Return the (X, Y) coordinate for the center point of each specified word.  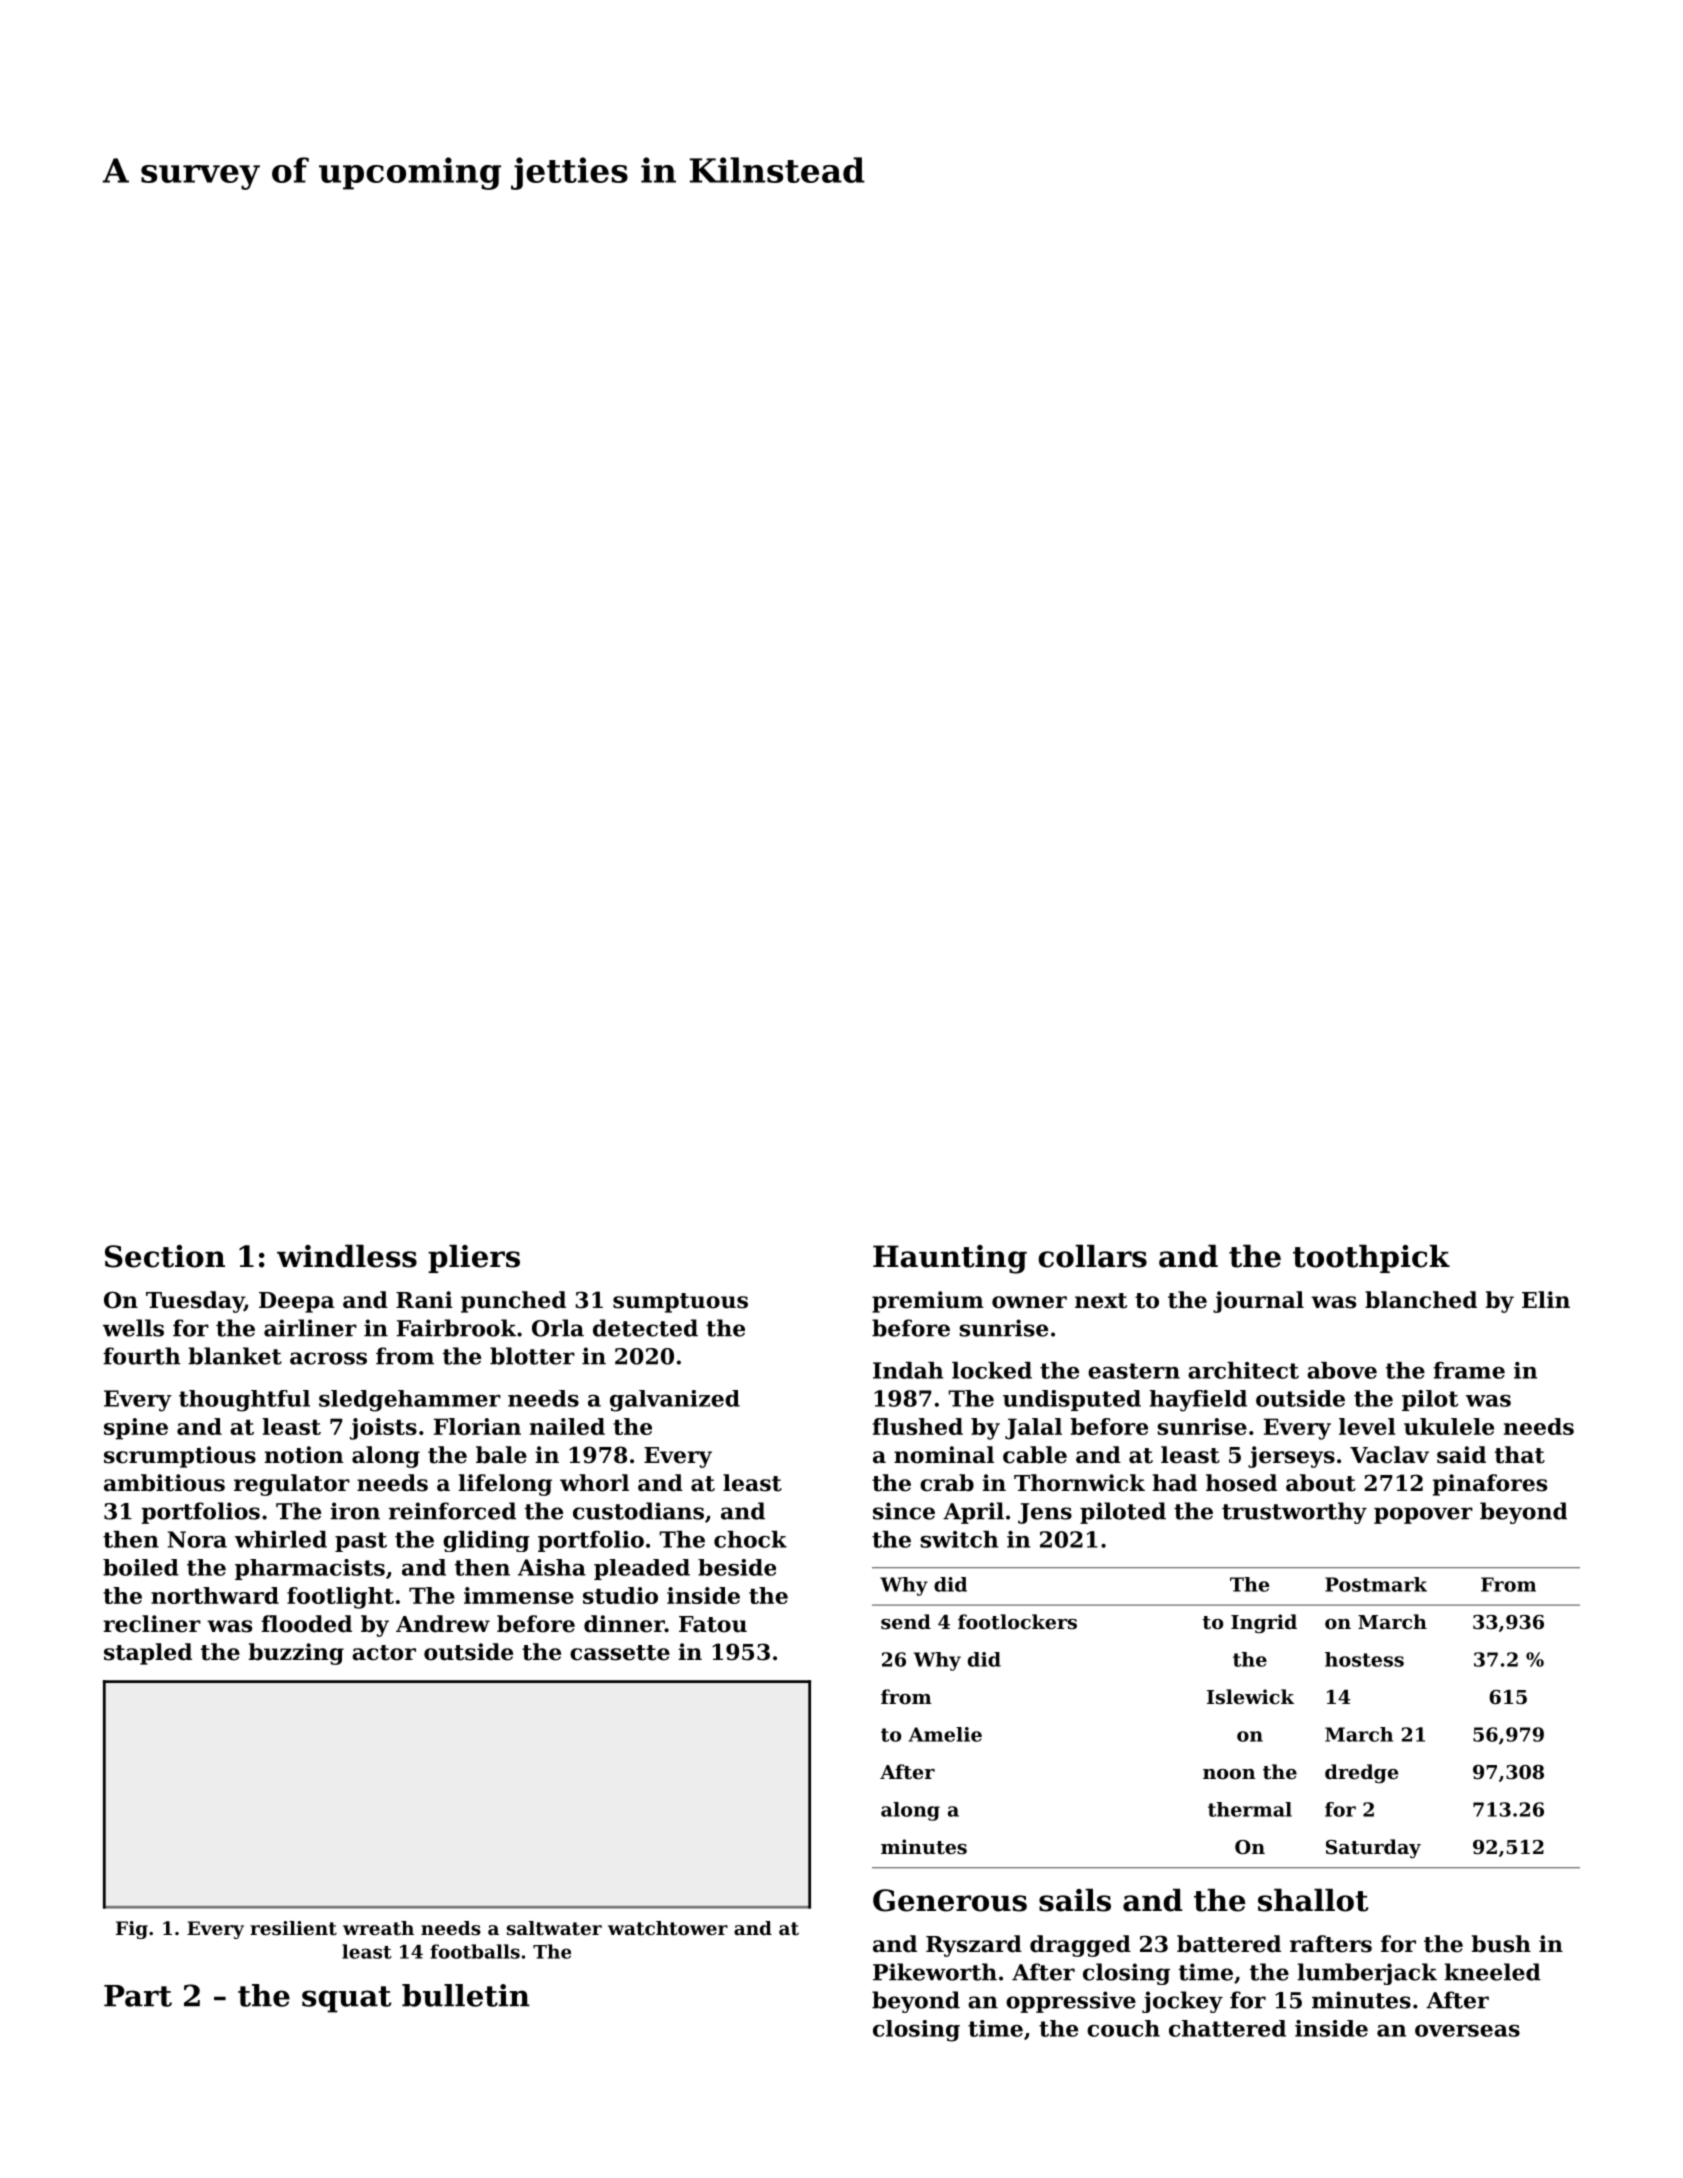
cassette (620, 1653)
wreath (378, 1928)
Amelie (945, 1734)
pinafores (1490, 1485)
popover (1423, 1515)
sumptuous (680, 1303)
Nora (197, 1539)
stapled (148, 1654)
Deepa (297, 1302)
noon (1229, 1774)
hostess (1364, 1659)
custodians (638, 1511)
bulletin (466, 1995)
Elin (1546, 1299)
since (904, 1511)
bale (501, 1455)
